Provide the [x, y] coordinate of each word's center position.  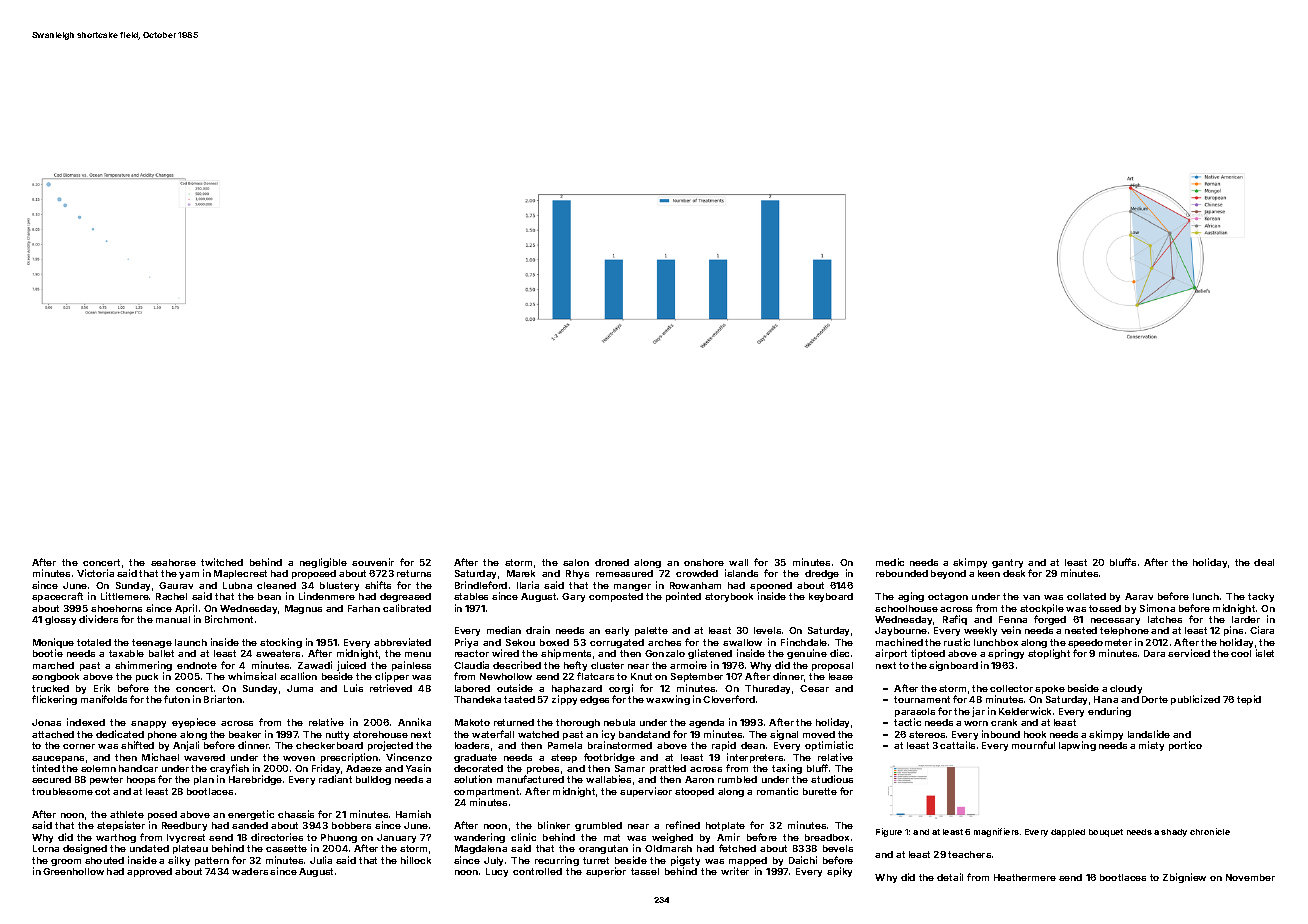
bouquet [1106, 833]
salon [576, 562]
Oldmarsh [668, 848]
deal [1264, 562]
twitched [222, 562]
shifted [137, 745]
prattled [668, 769]
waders [250, 871]
